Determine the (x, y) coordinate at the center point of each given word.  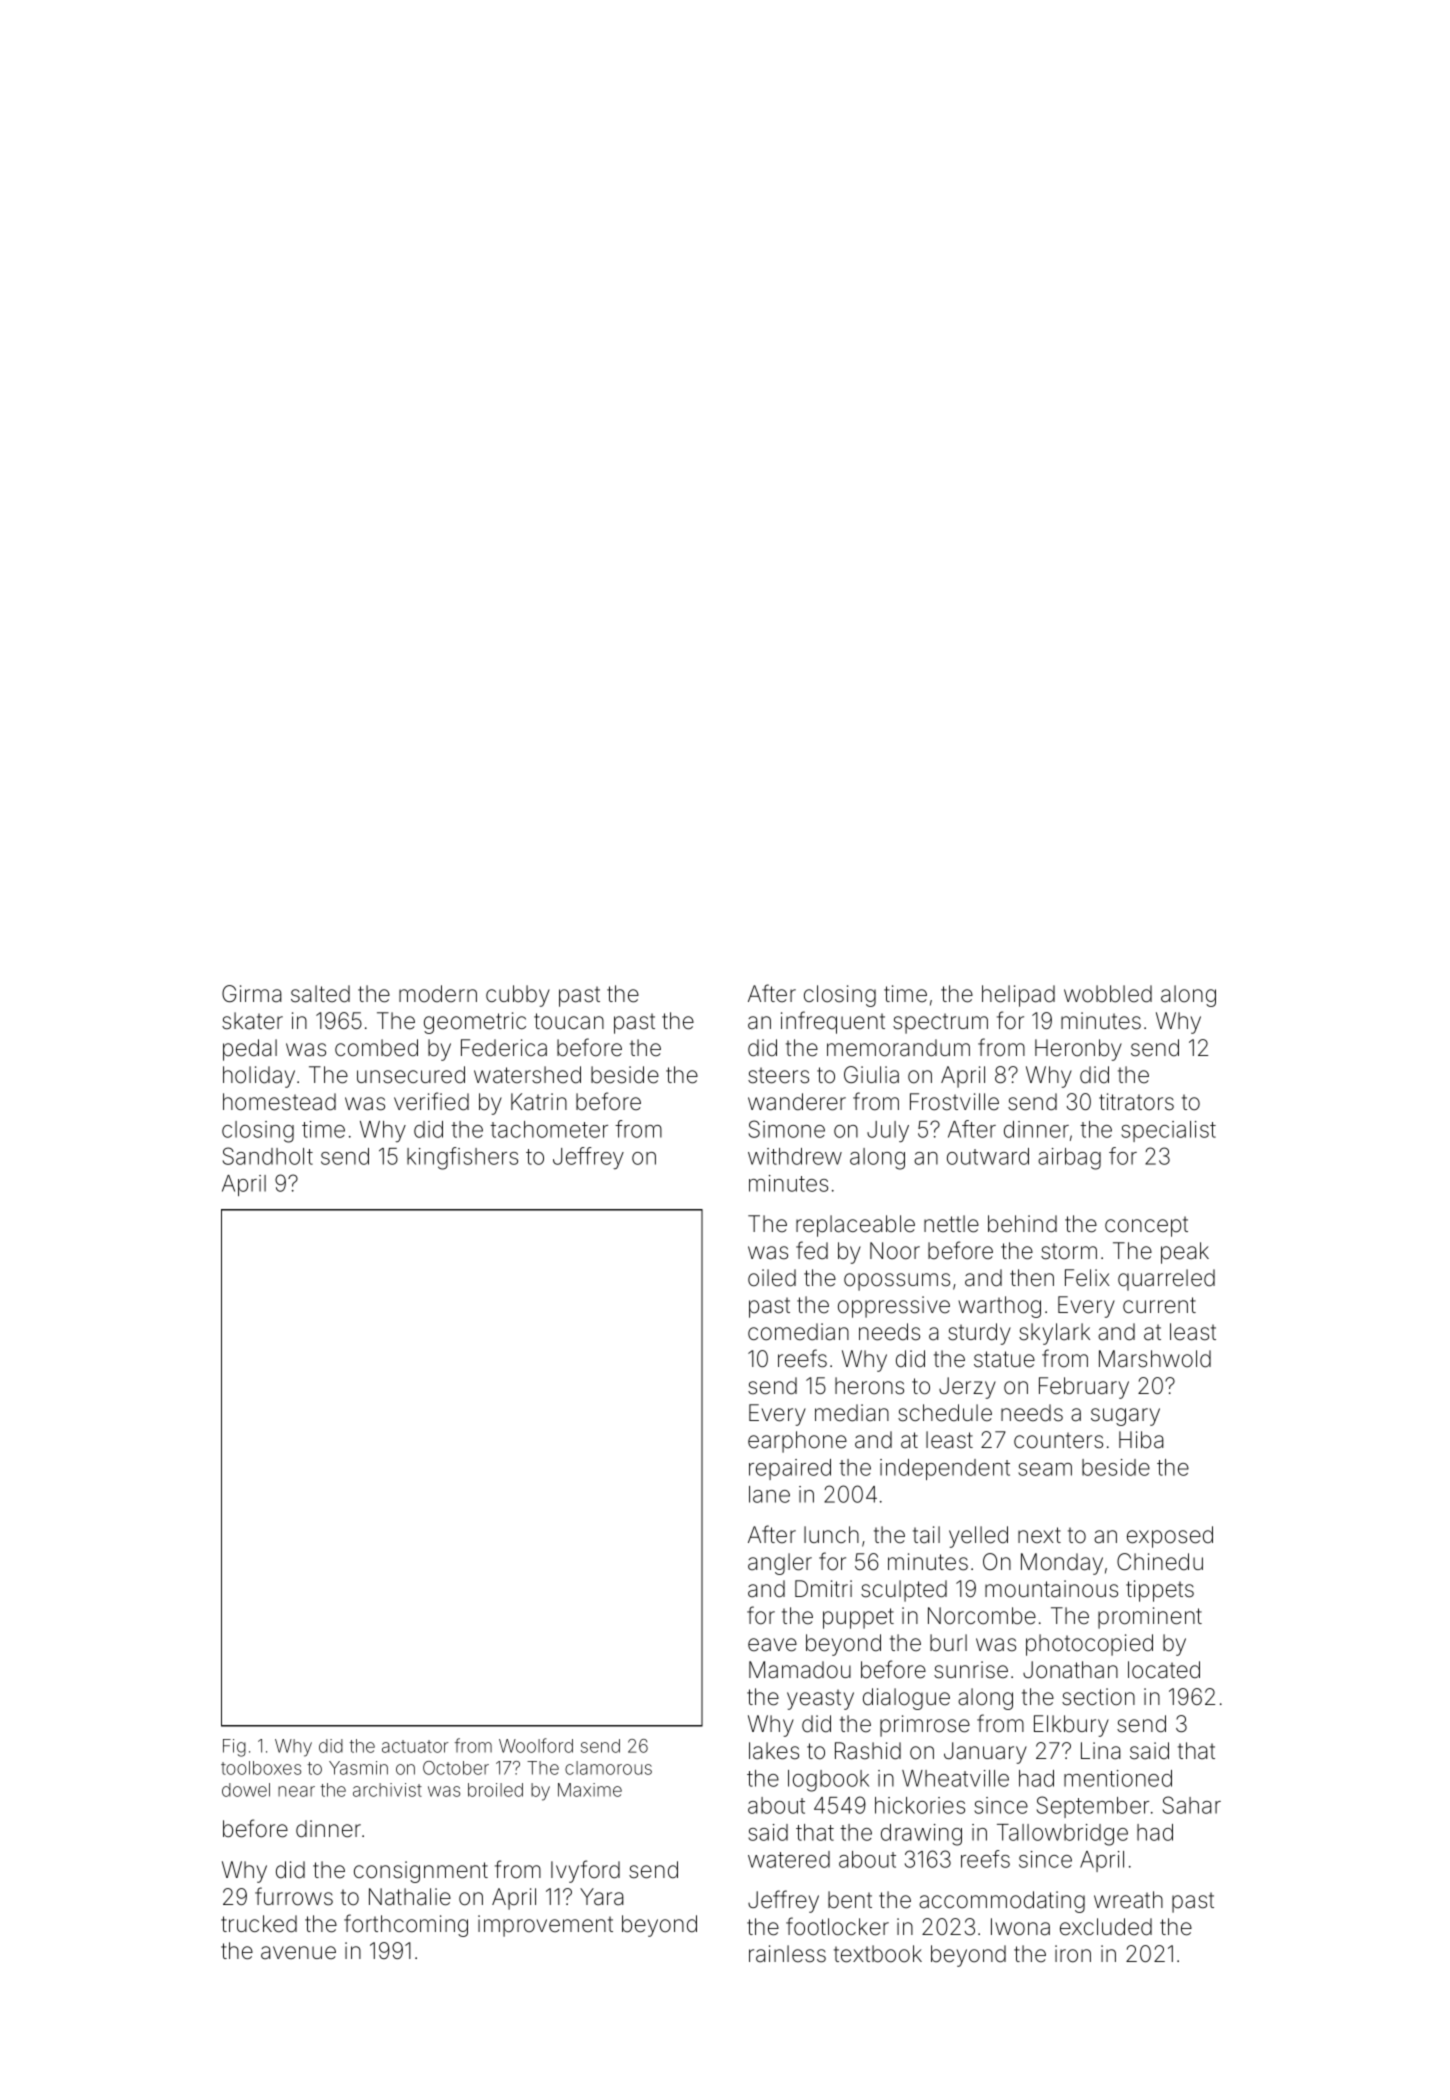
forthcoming (406, 1925)
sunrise (971, 1670)
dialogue (906, 1699)
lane (769, 1494)
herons (869, 1386)
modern (438, 994)
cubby (518, 996)
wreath (1128, 1900)
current (1159, 1305)
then (1032, 1278)
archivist (387, 1790)
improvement (545, 1926)
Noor (895, 1251)
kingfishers (462, 1158)
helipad (1018, 996)
